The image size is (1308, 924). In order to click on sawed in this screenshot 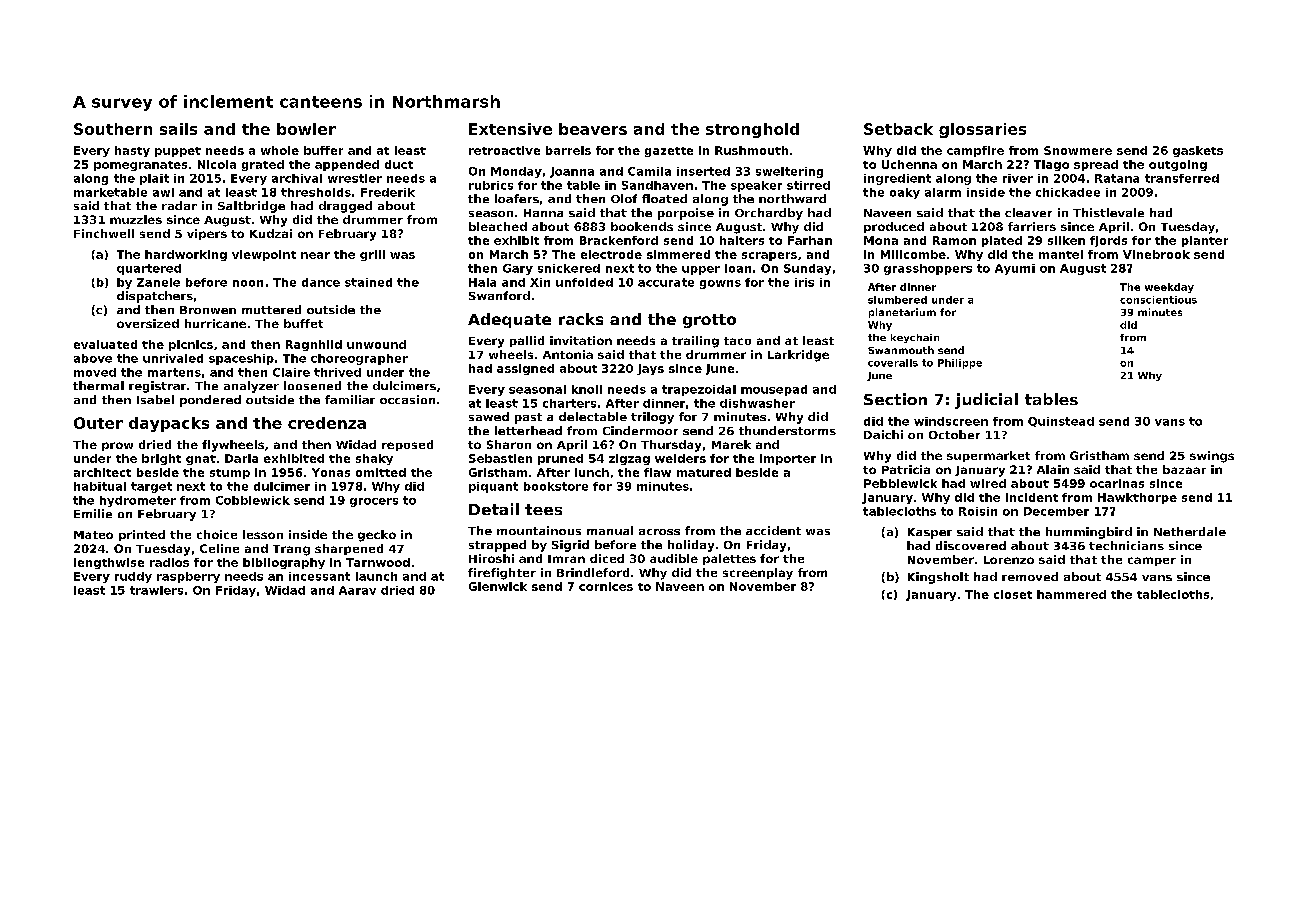, I will do `click(489, 416)`.
